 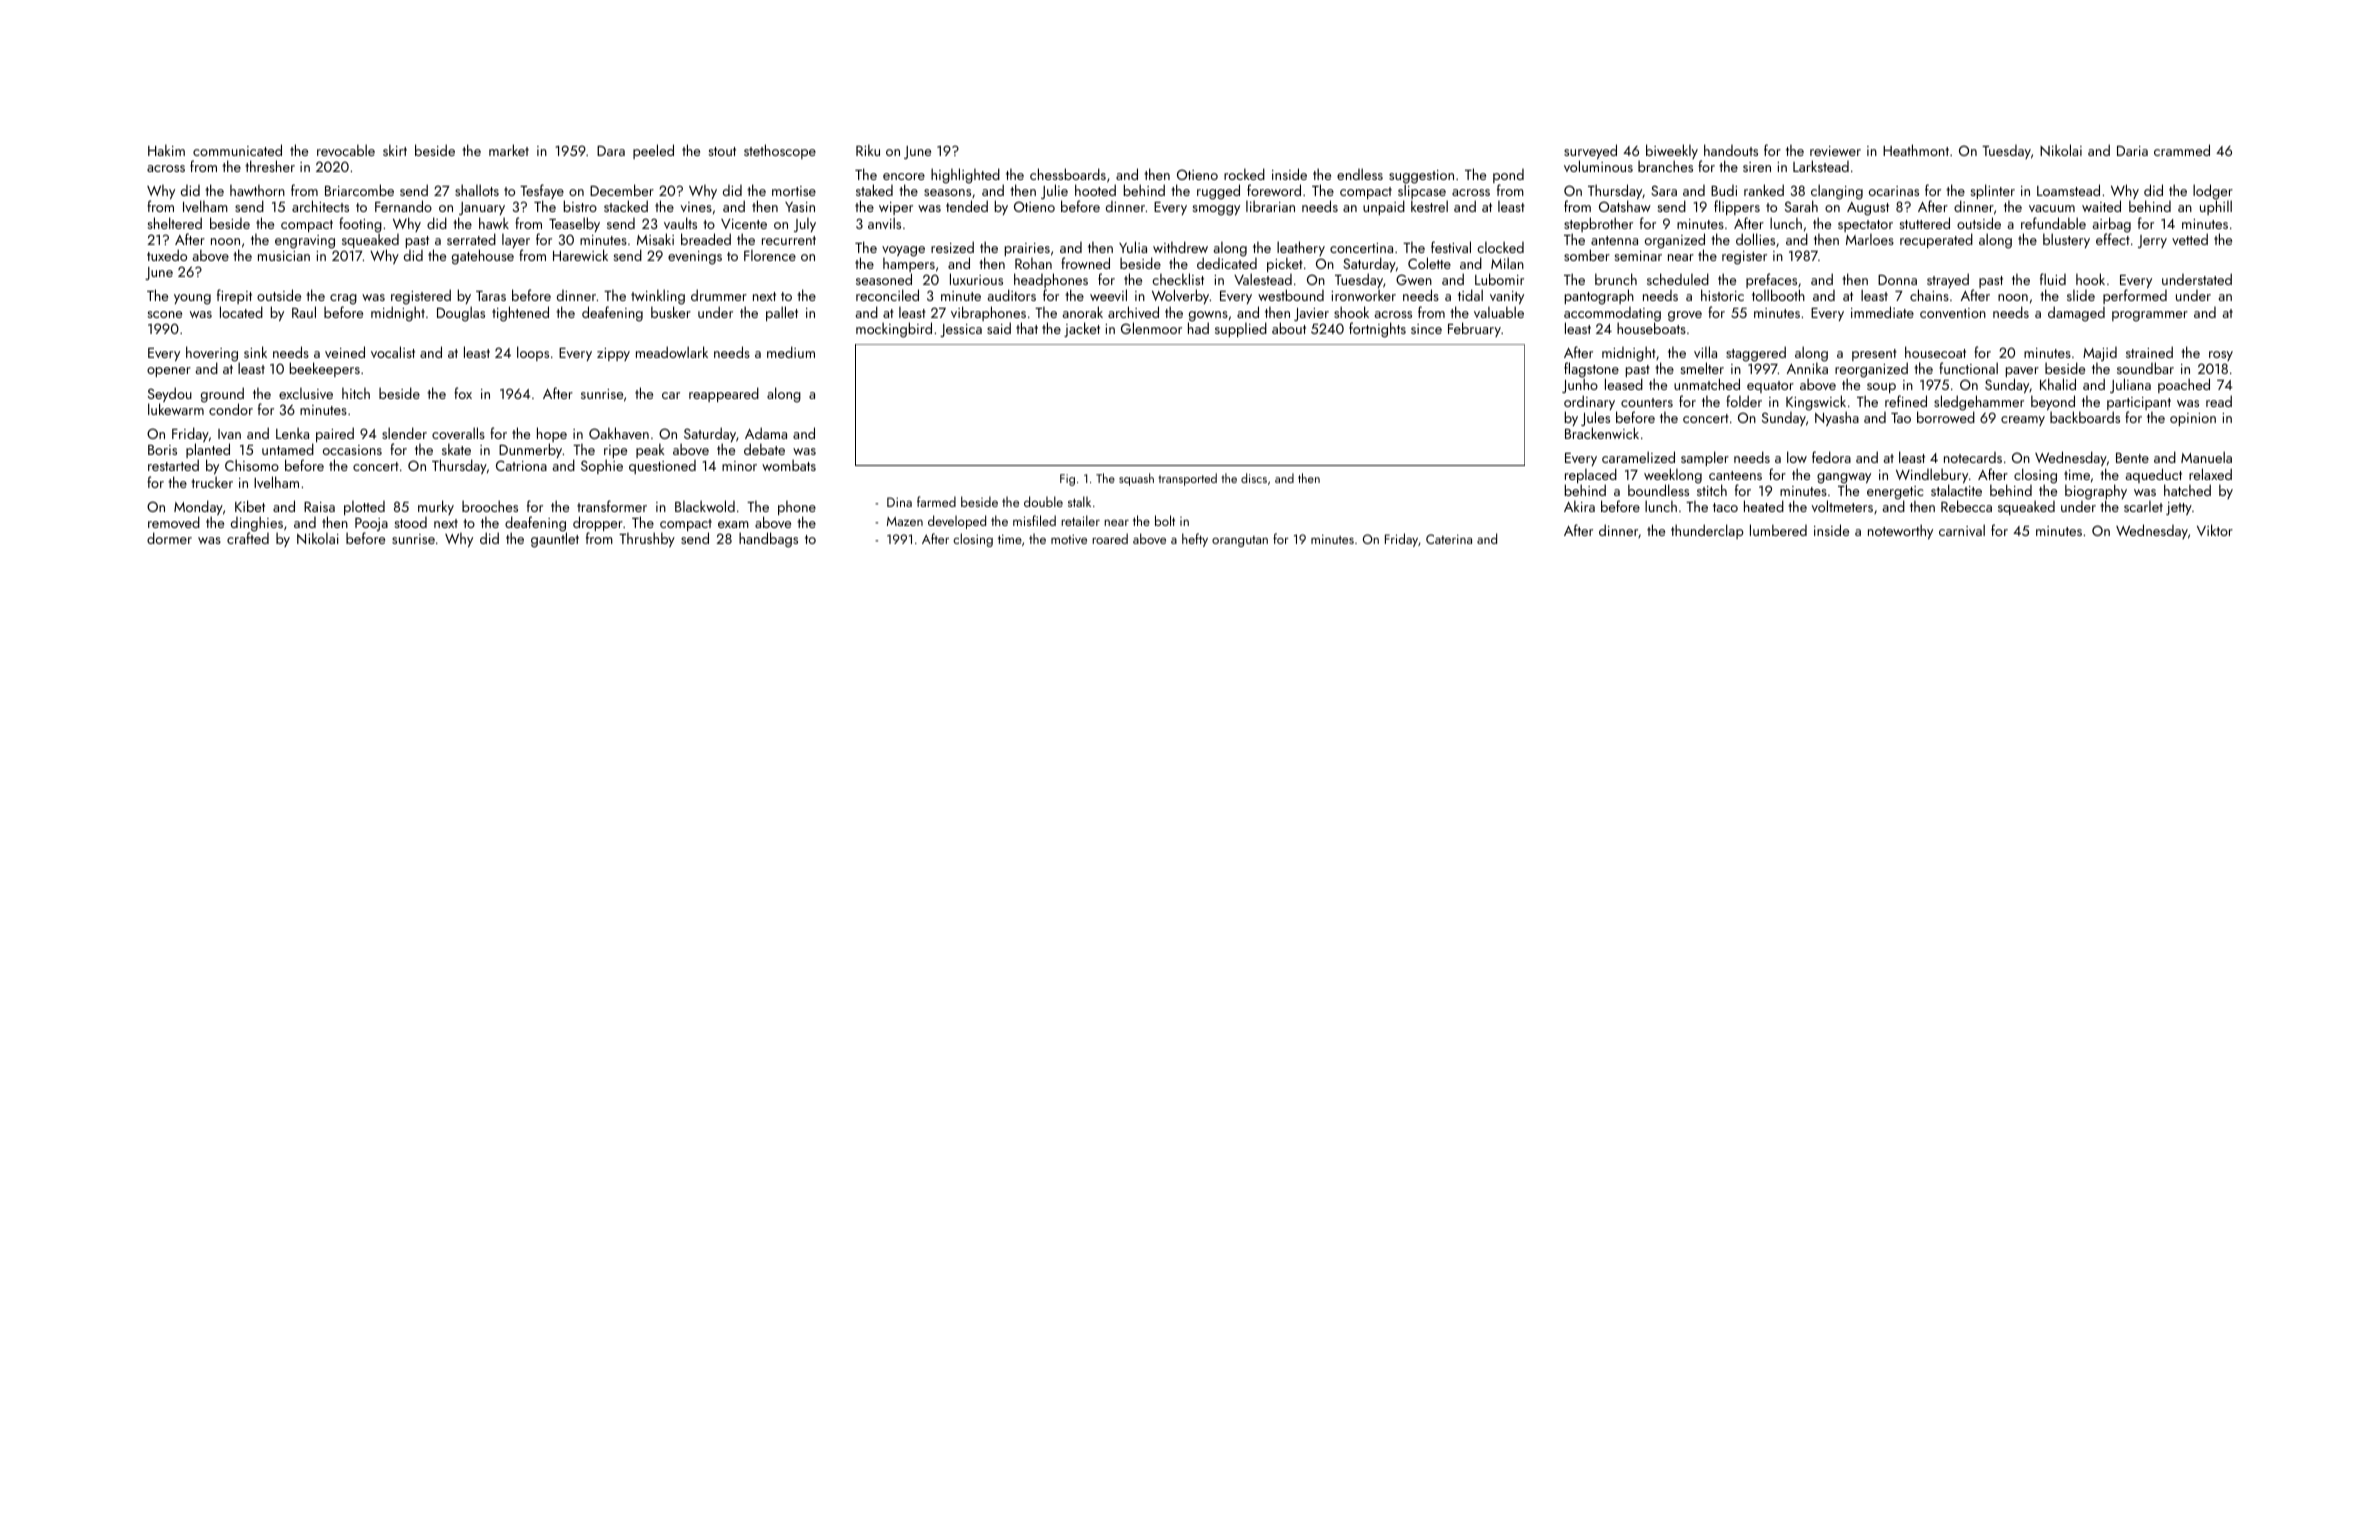 What do you see at coordinates (1756, 354) in the document?
I see `staggered` at bounding box center [1756, 354].
